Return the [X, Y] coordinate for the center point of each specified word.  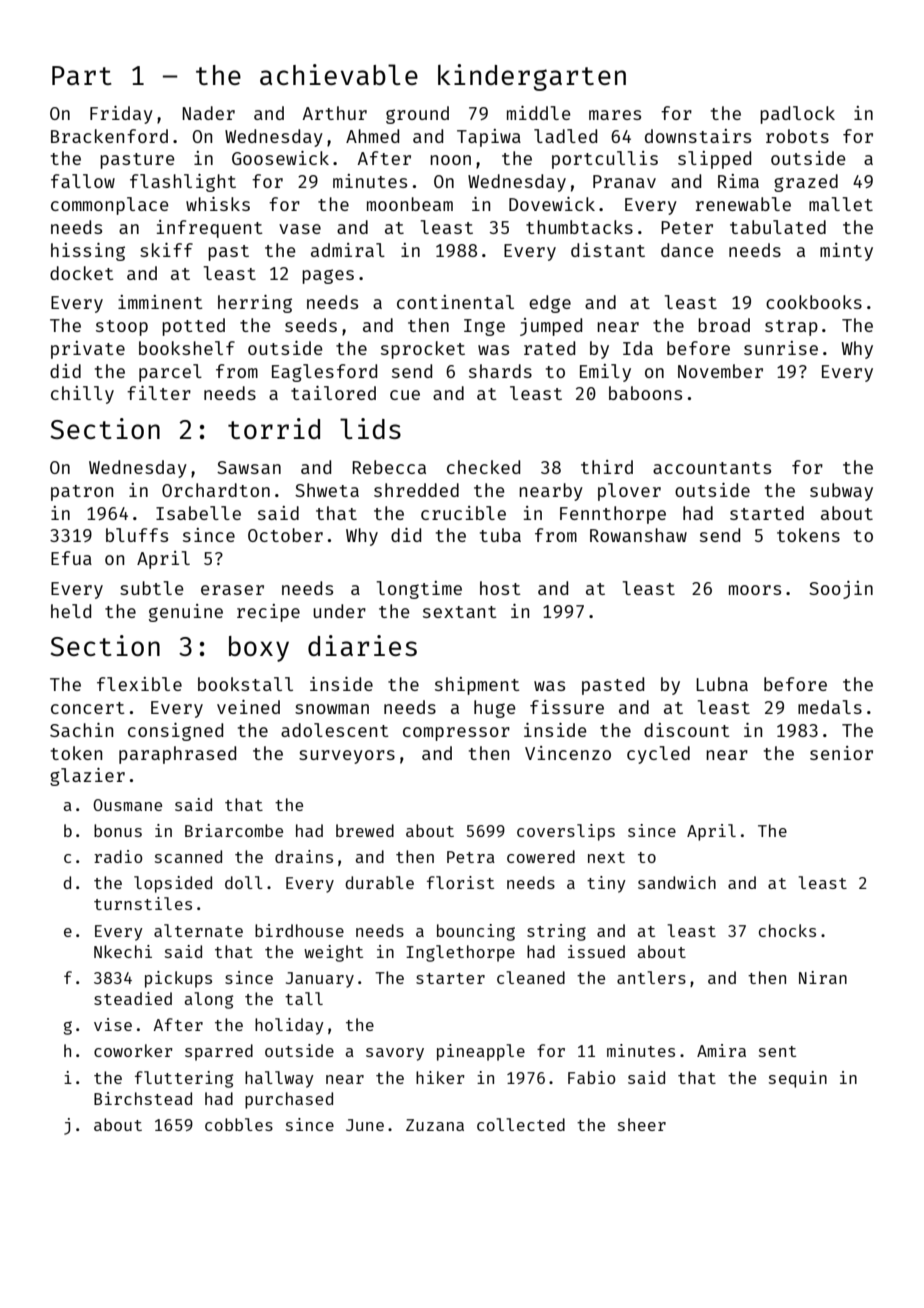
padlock [797, 115]
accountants [712, 468]
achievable [339, 74]
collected [521, 1124]
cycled [658, 755]
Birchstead [143, 1098]
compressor [456, 734]
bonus [118, 830]
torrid [274, 428]
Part [82, 75]
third [607, 467]
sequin [798, 1079]
